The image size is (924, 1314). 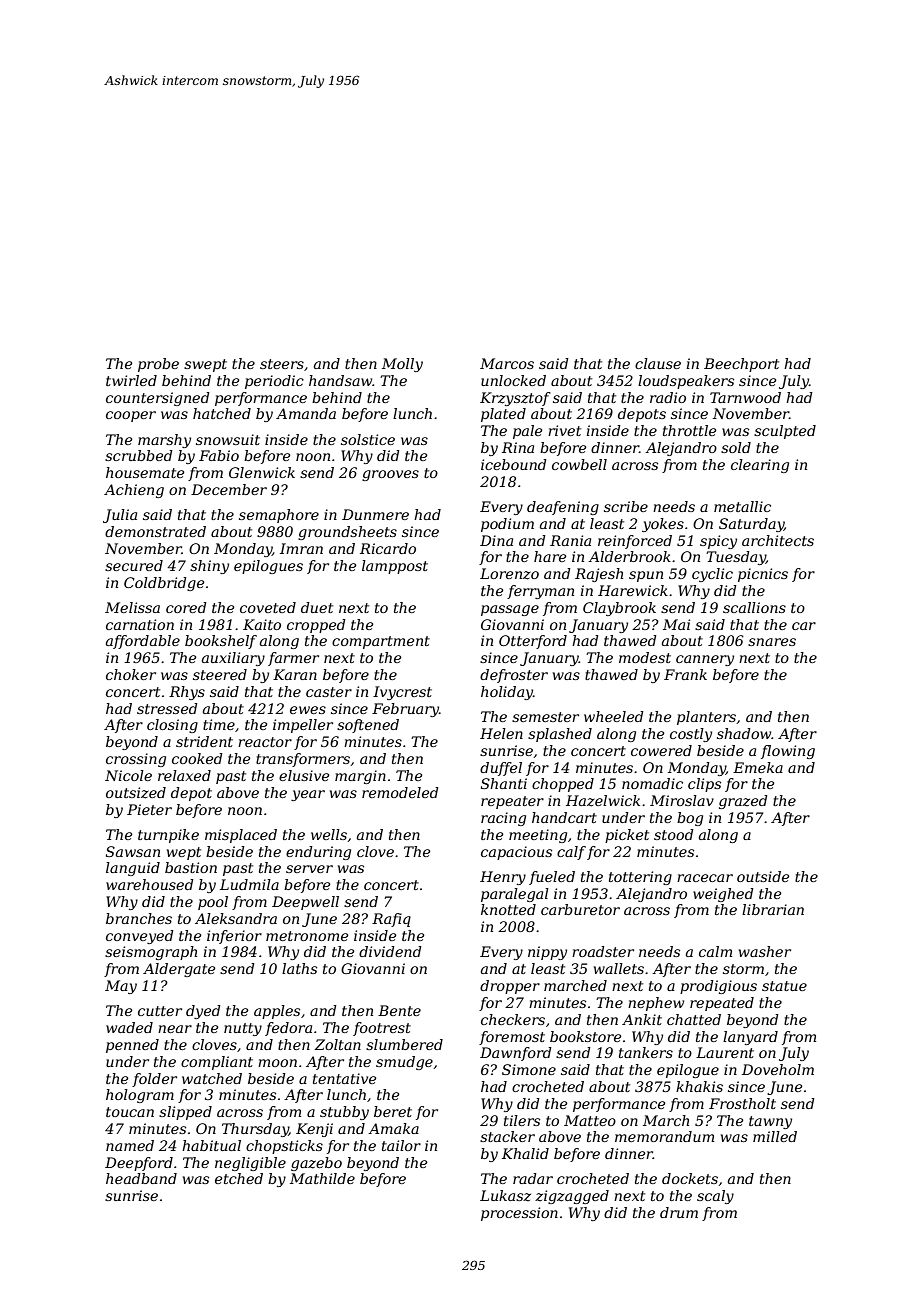 What do you see at coordinates (400, 792) in the screenshot?
I see `remodeled` at bounding box center [400, 792].
